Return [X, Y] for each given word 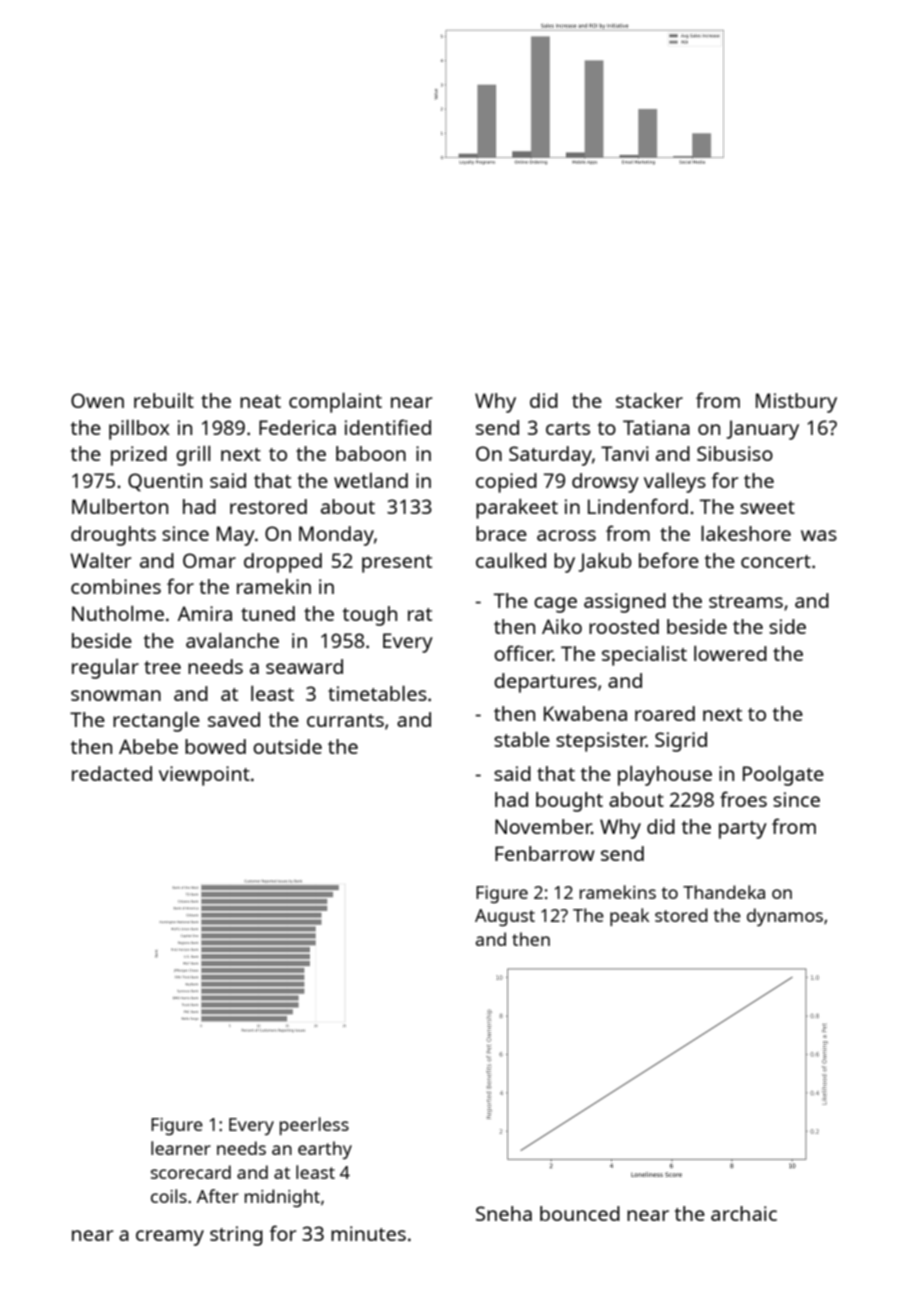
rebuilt [164, 400]
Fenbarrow [545, 853]
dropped [283, 563]
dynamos [785, 917]
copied [506, 483]
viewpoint [204, 776]
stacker [649, 400]
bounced [580, 1213]
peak [629, 917]
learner [181, 1148]
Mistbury [796, 403]
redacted [112, 773]
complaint [335, 403]
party [743, 830]
